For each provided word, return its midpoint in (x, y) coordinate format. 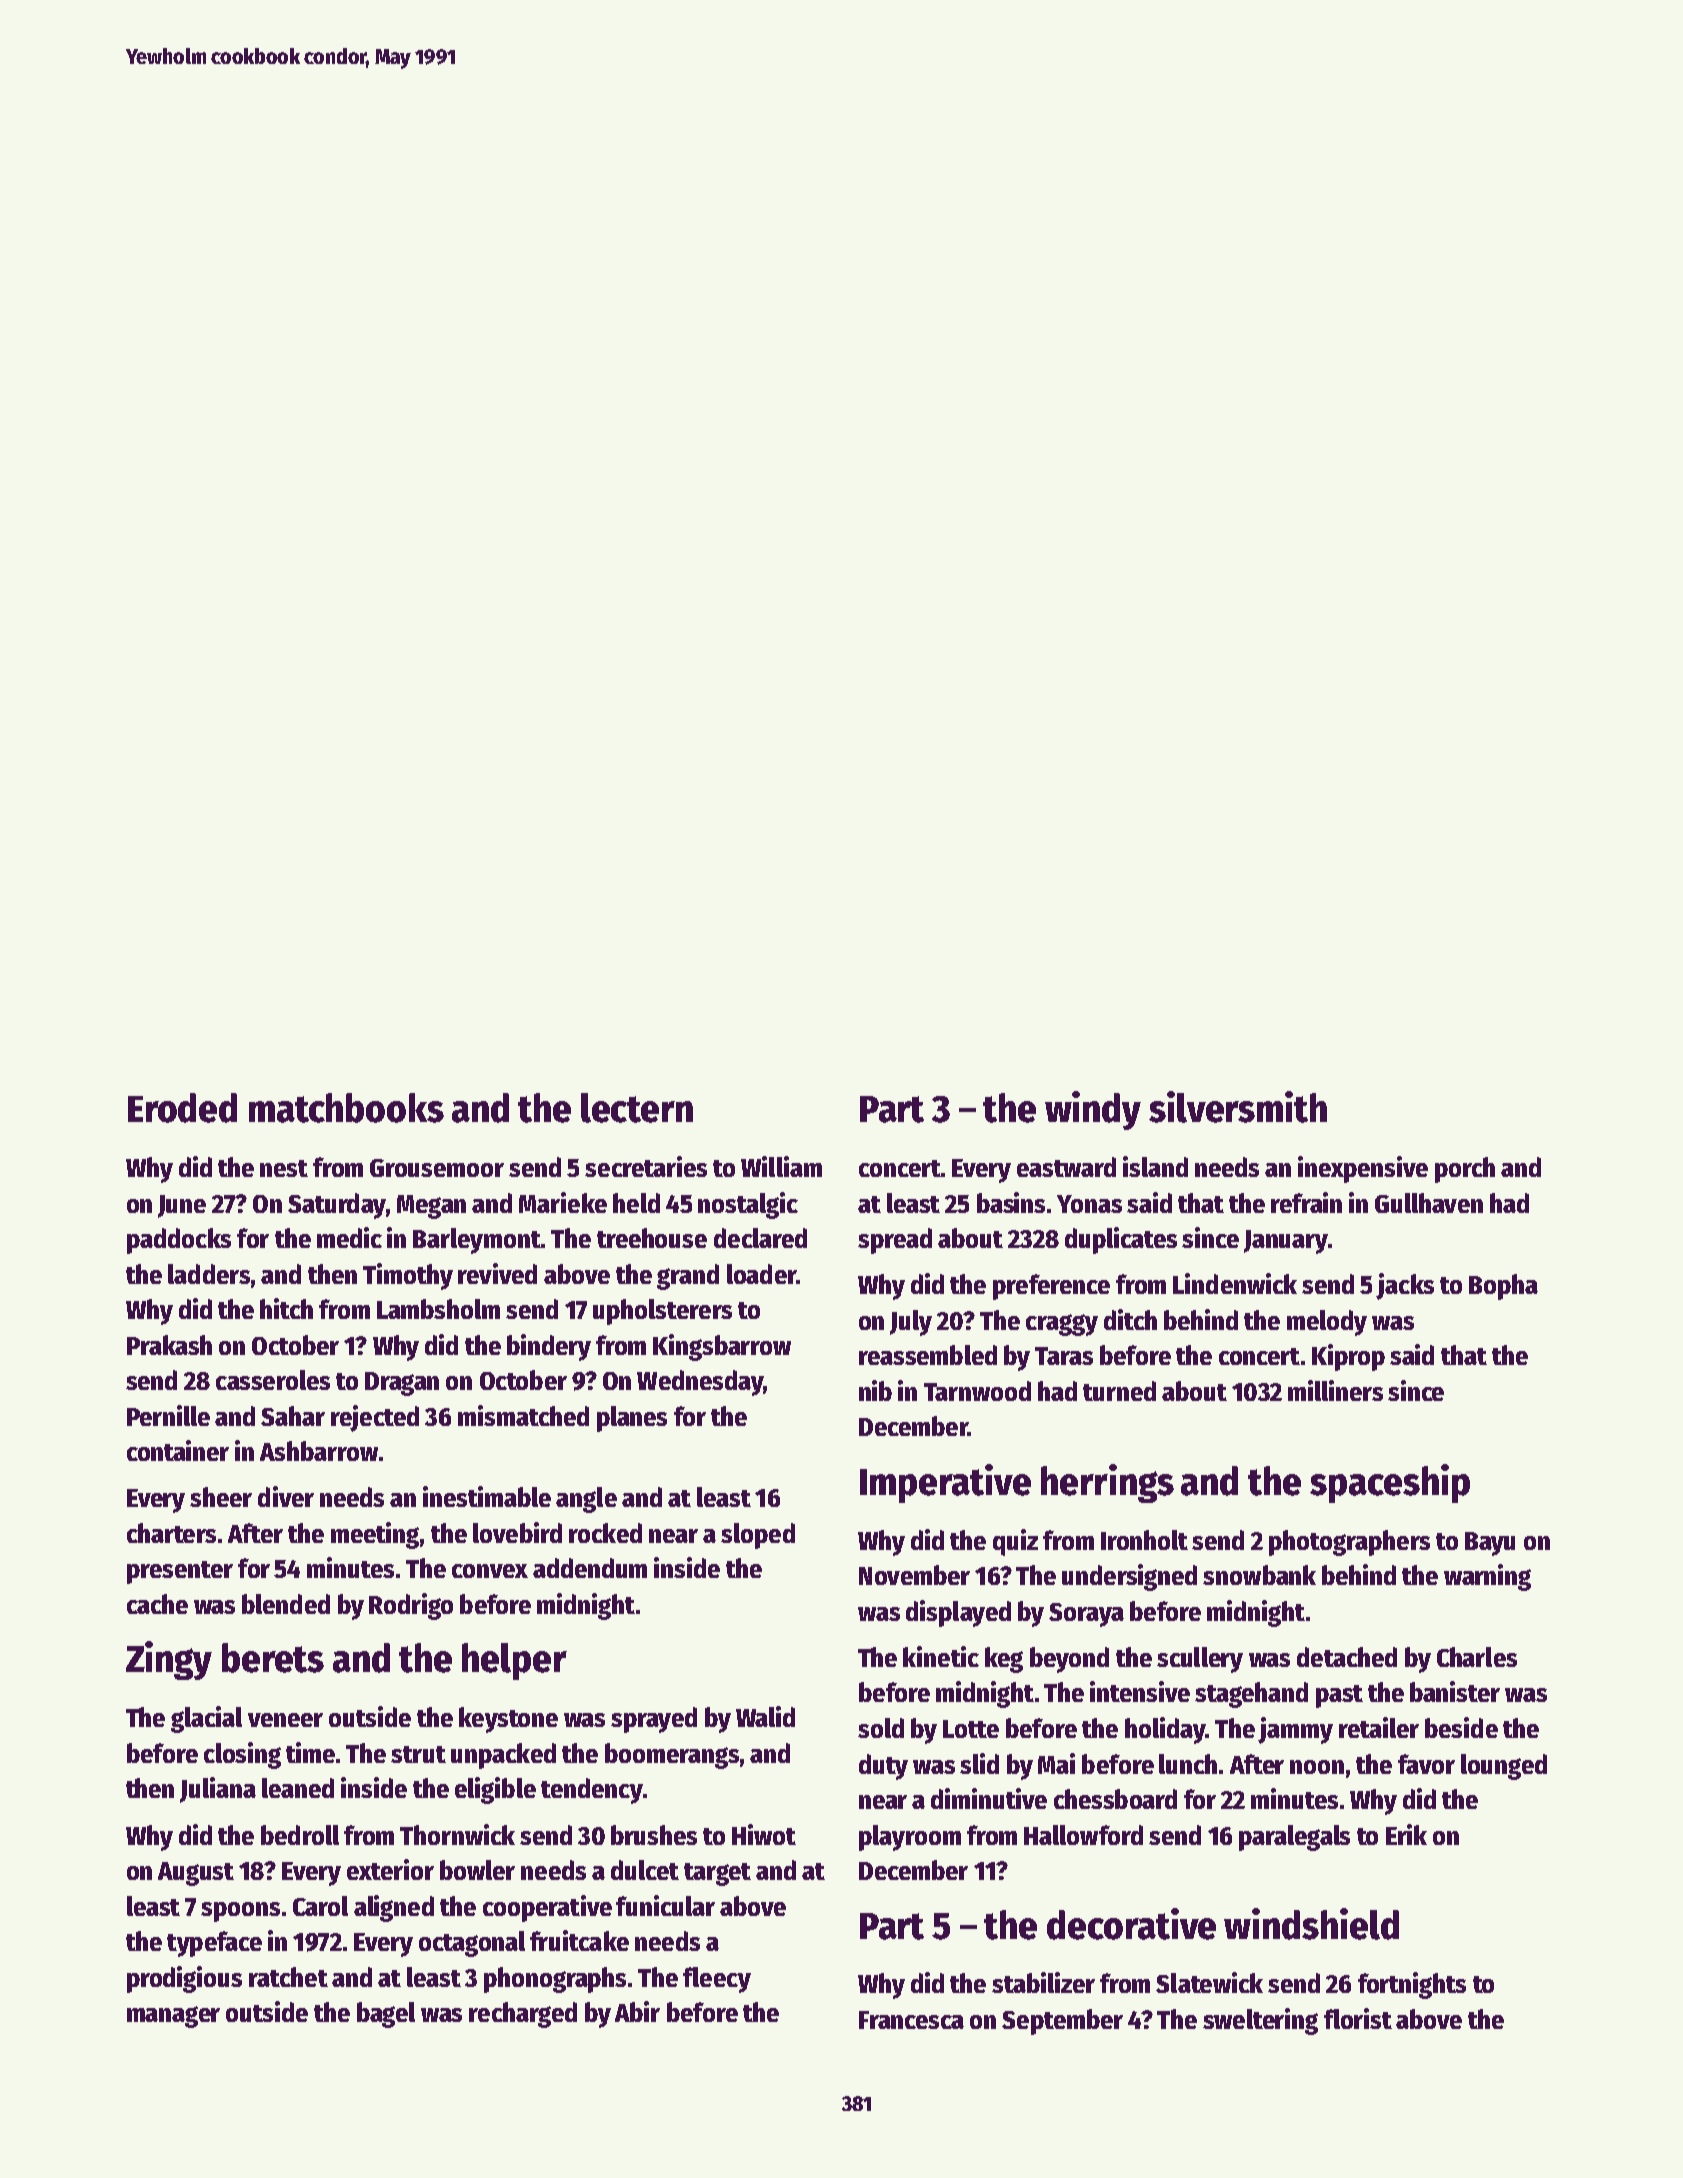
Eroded (182, 1108)
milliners (1335, 1390)
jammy (1295, 1730)
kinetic (941, 1656)
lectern (637, 1108)
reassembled (928, 1355)
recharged (523, 2015)
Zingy (169, 1660)
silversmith (1238, 1107)
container (178, 1450)
